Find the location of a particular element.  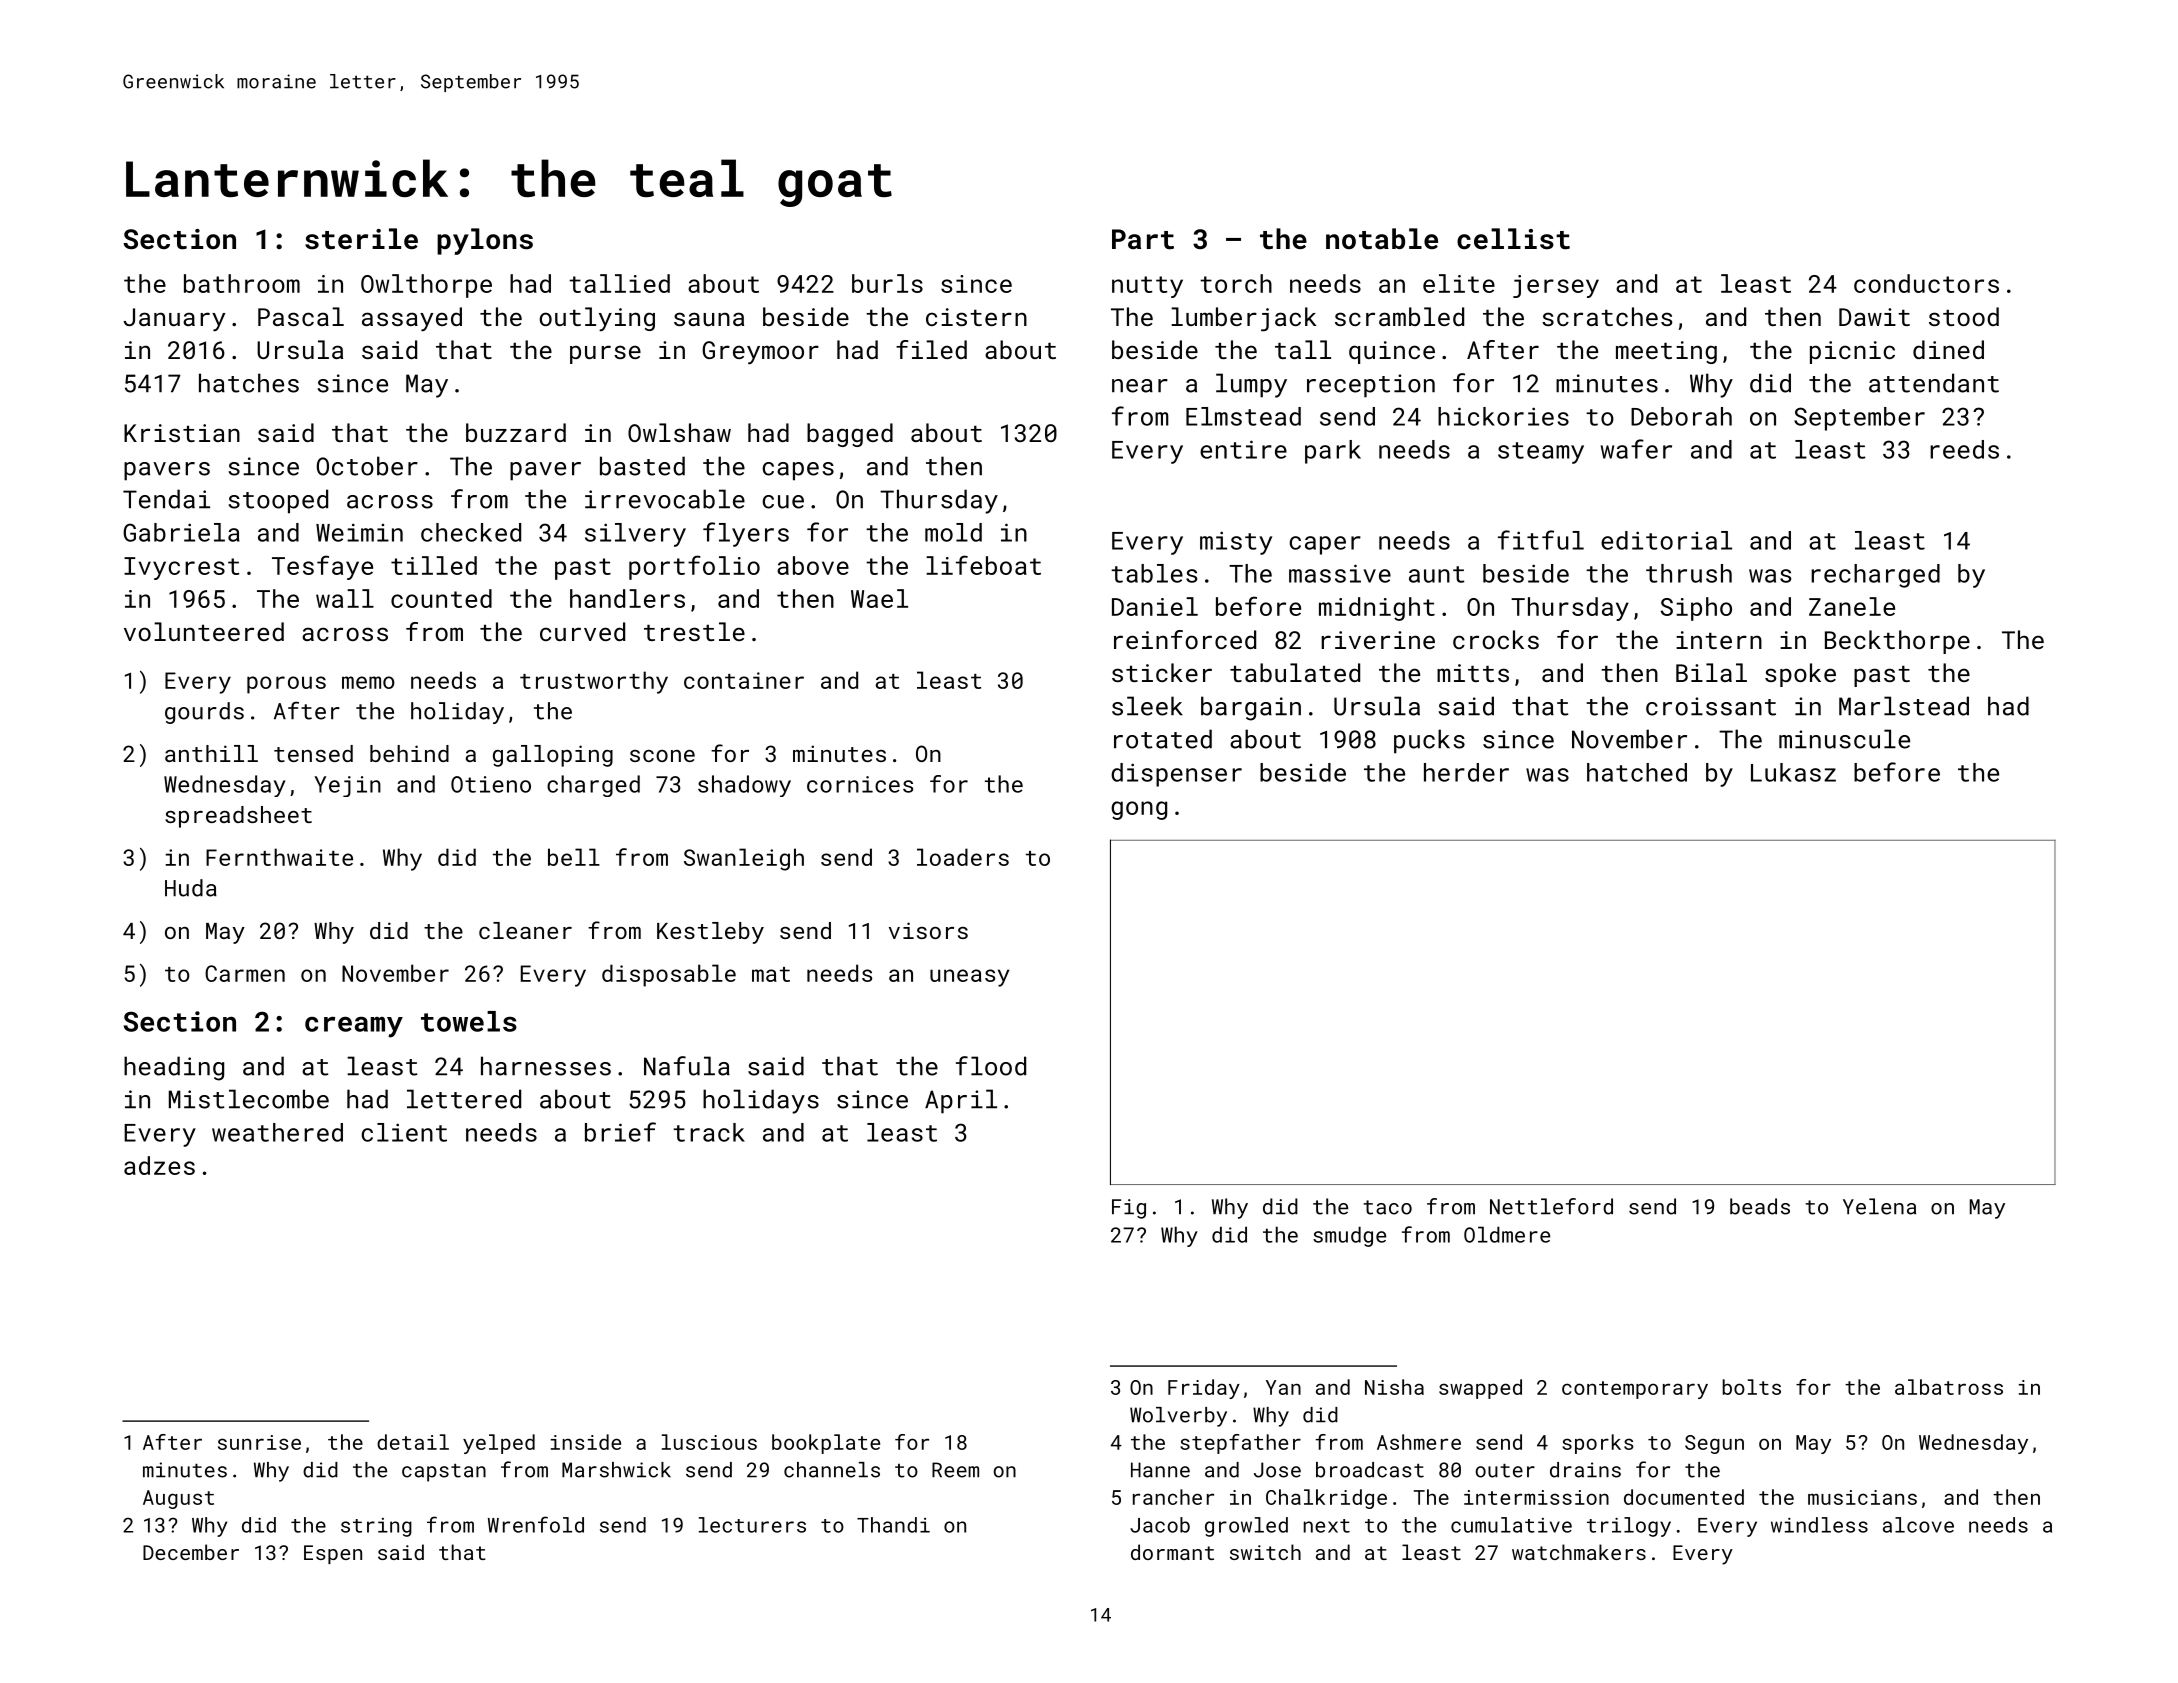

reeds is located at coordinates (1964, 449).
